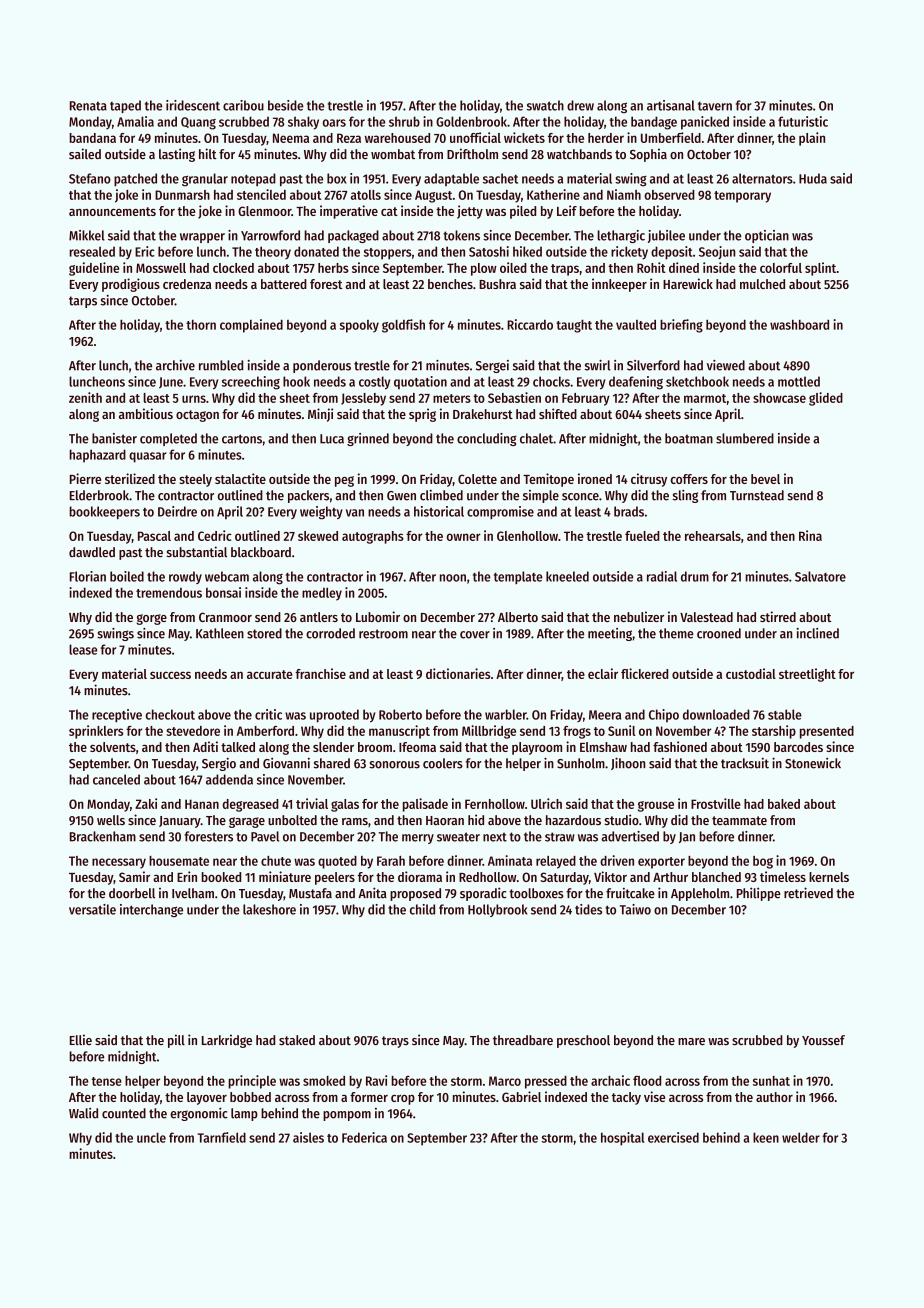 This image has height=1308, width=924. I want to click on Chipo, so click(664, 716).
